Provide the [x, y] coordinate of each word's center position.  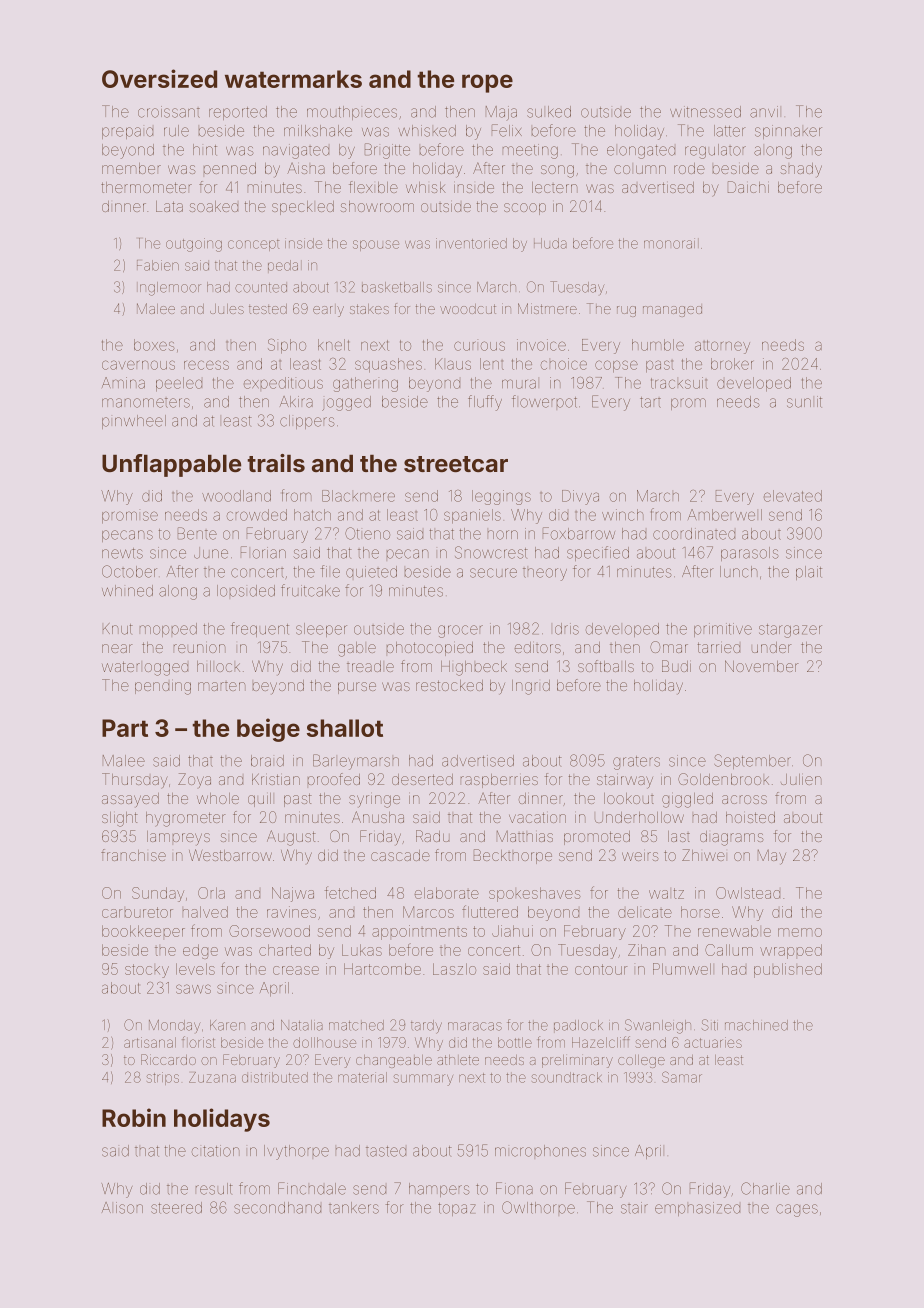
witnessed [705, 112]
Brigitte [387, 151]
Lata [169, 206]
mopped [168, 630]
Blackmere [358, 496]
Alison [122, 1208]
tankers [354, 1208]
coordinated [694, 534]
